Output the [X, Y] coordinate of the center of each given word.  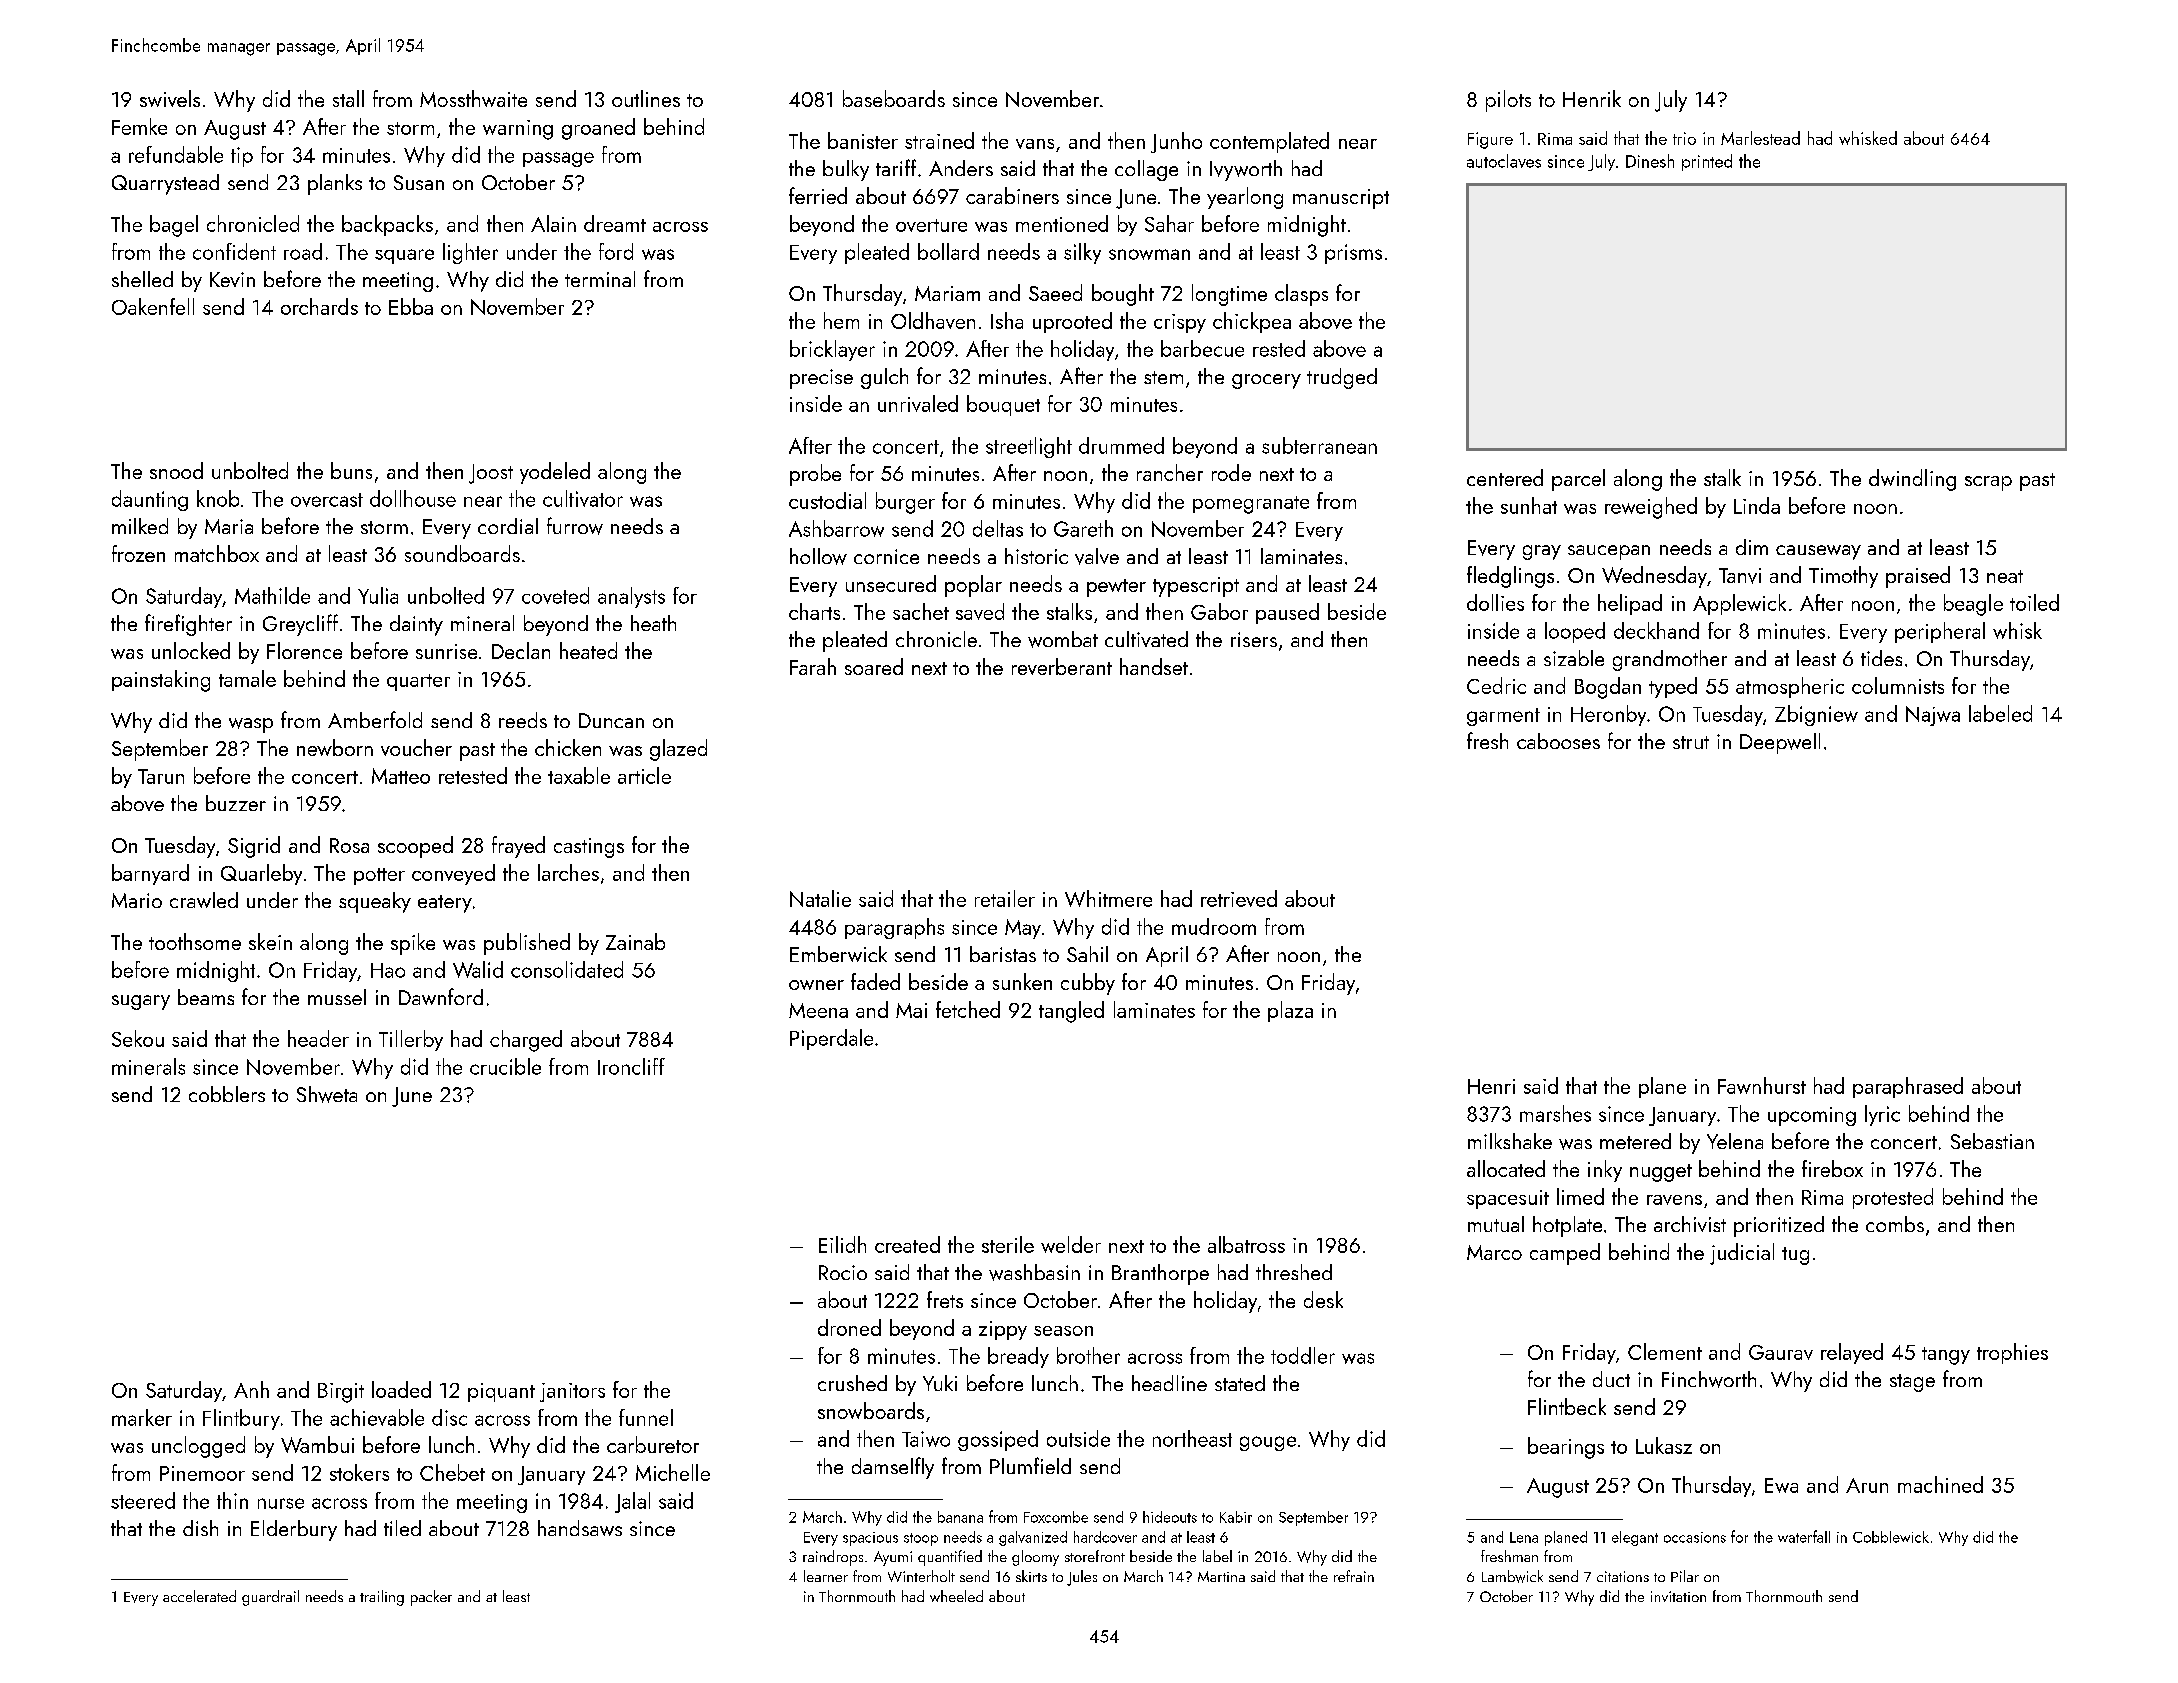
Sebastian [1992, 1141]
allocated [1506, 1168]
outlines [646, 98]
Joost [491, 474]
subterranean [1319, 445]
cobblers [227, 1094]
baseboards [894, 98]
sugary [141, 1002]
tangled [1071, 1012]
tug [1795, 1256]
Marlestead [1760, 138]
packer [431, 1598]
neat [2005, 576]
